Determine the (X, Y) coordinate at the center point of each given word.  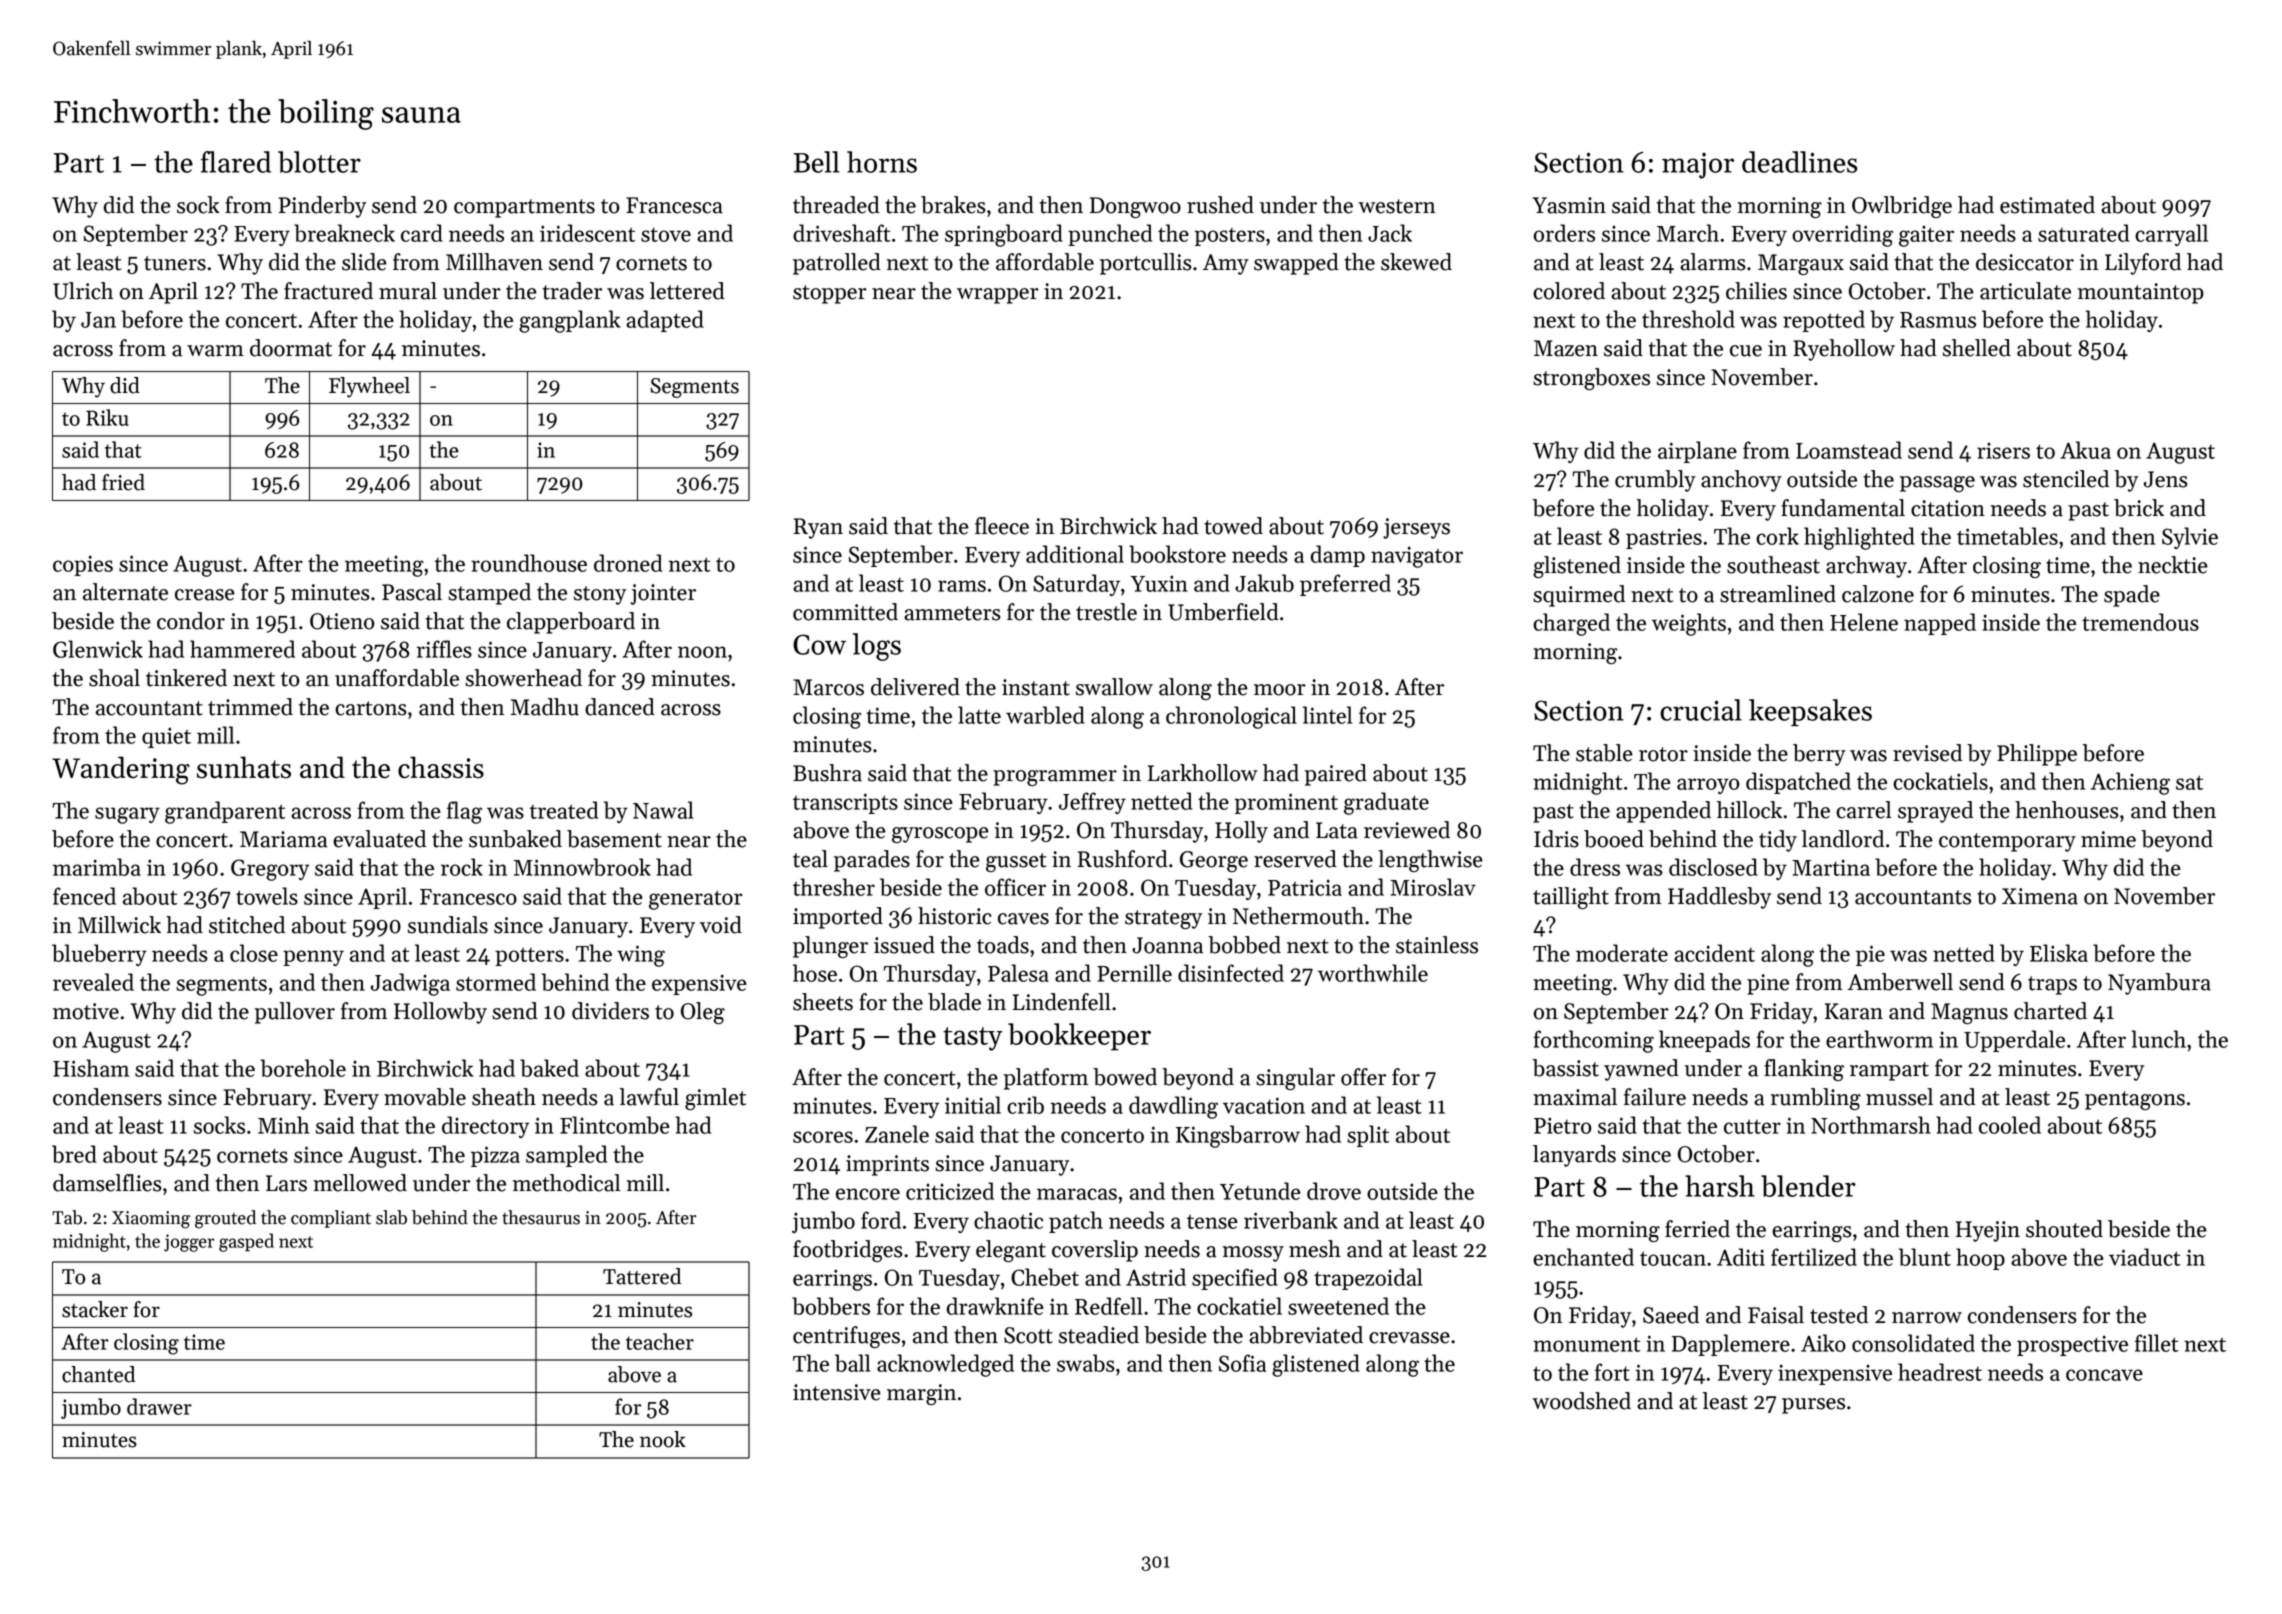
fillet (2157, 1343)
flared (236, 162)
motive (86, 1011)
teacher (660, 1341)
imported (838, 918)
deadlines (1799, 162)
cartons (371, 708)
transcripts (845, 803)
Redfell (1109, 1306)
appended (1663, 812)
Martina (1831, 867)
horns (882, 162)
